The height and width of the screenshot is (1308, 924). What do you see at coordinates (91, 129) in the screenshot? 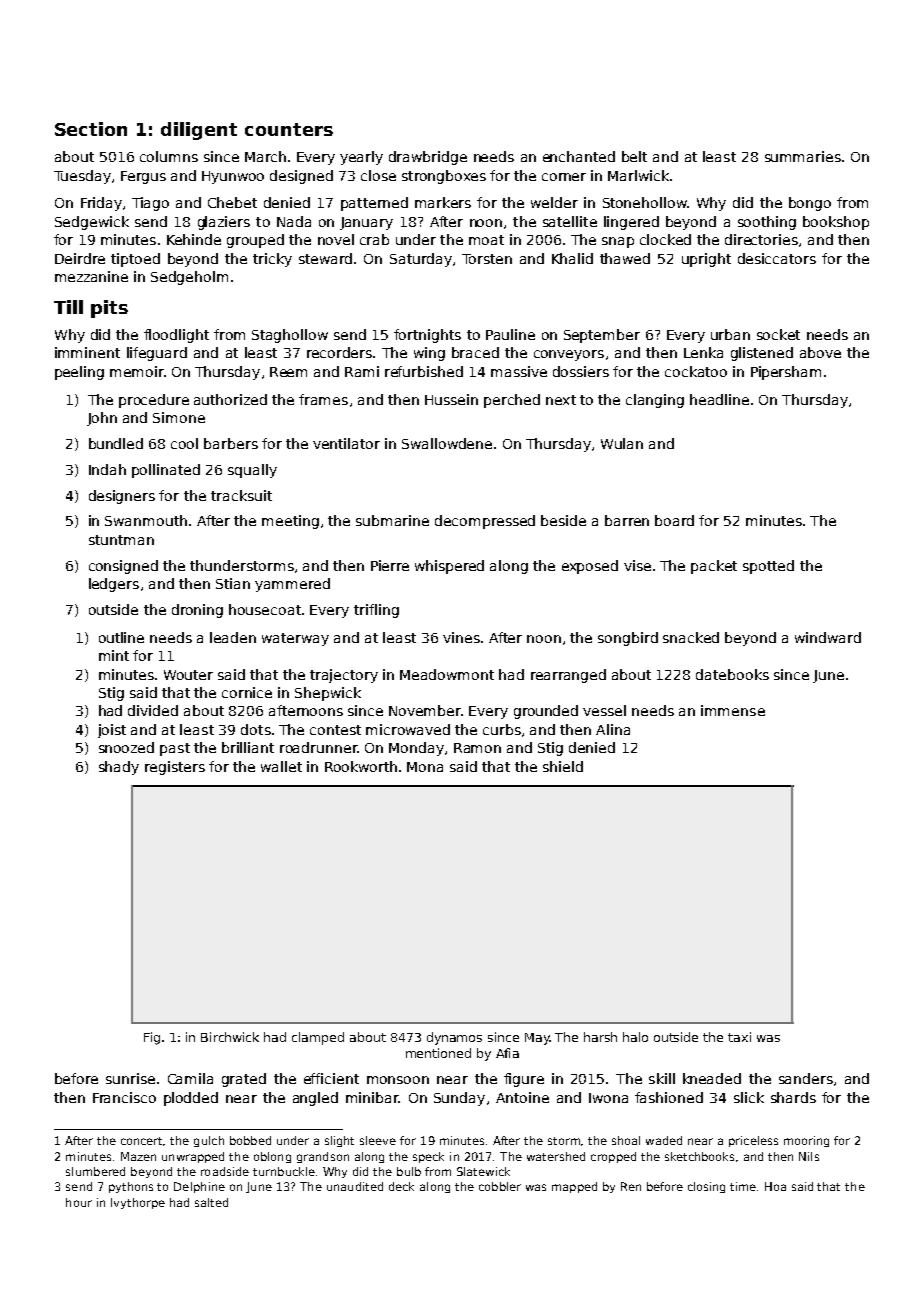
I see `Section` at bounding box center [91, 129].
